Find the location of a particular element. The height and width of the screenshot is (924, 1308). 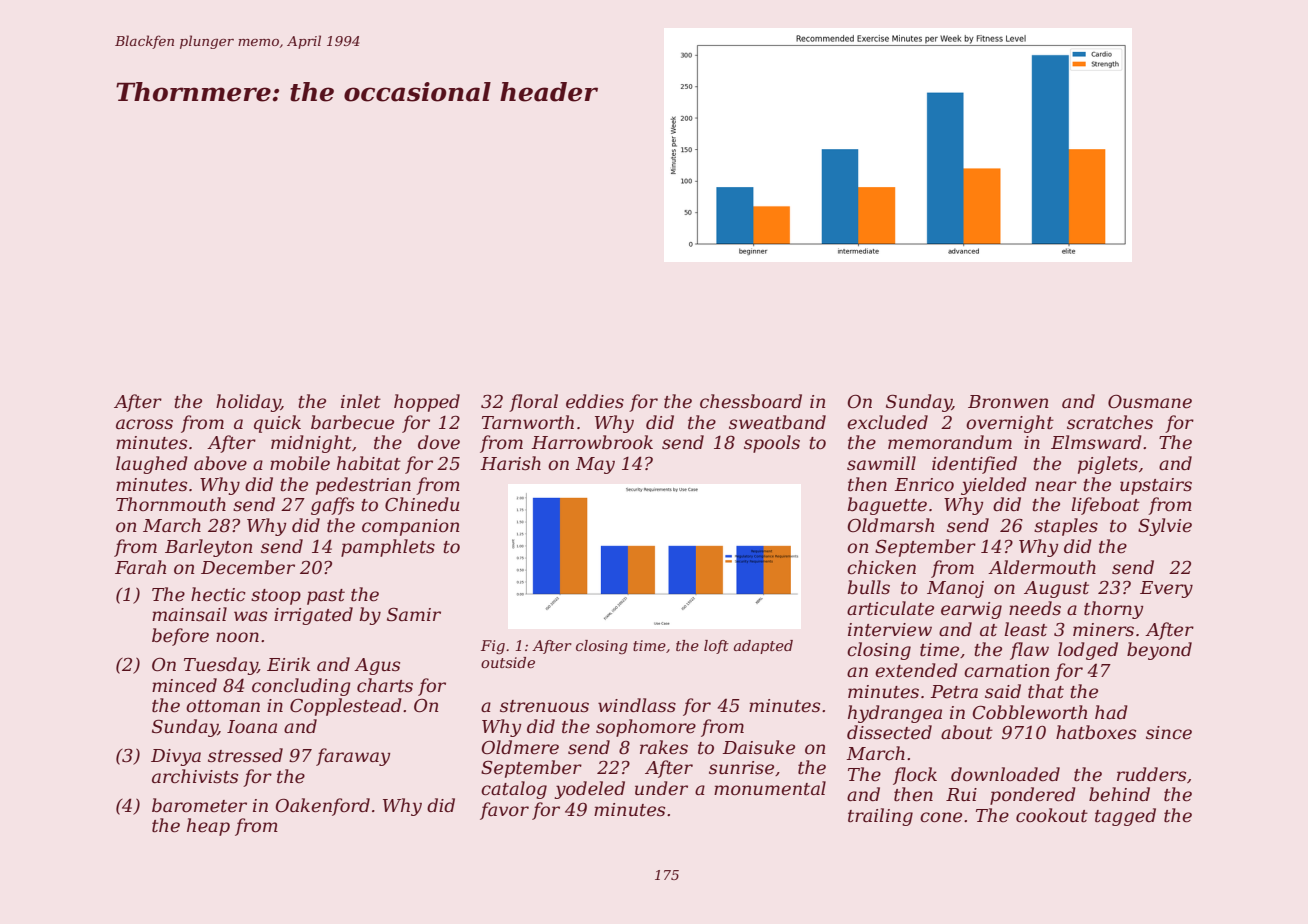

Farah is located at coordinates (140, 567).
